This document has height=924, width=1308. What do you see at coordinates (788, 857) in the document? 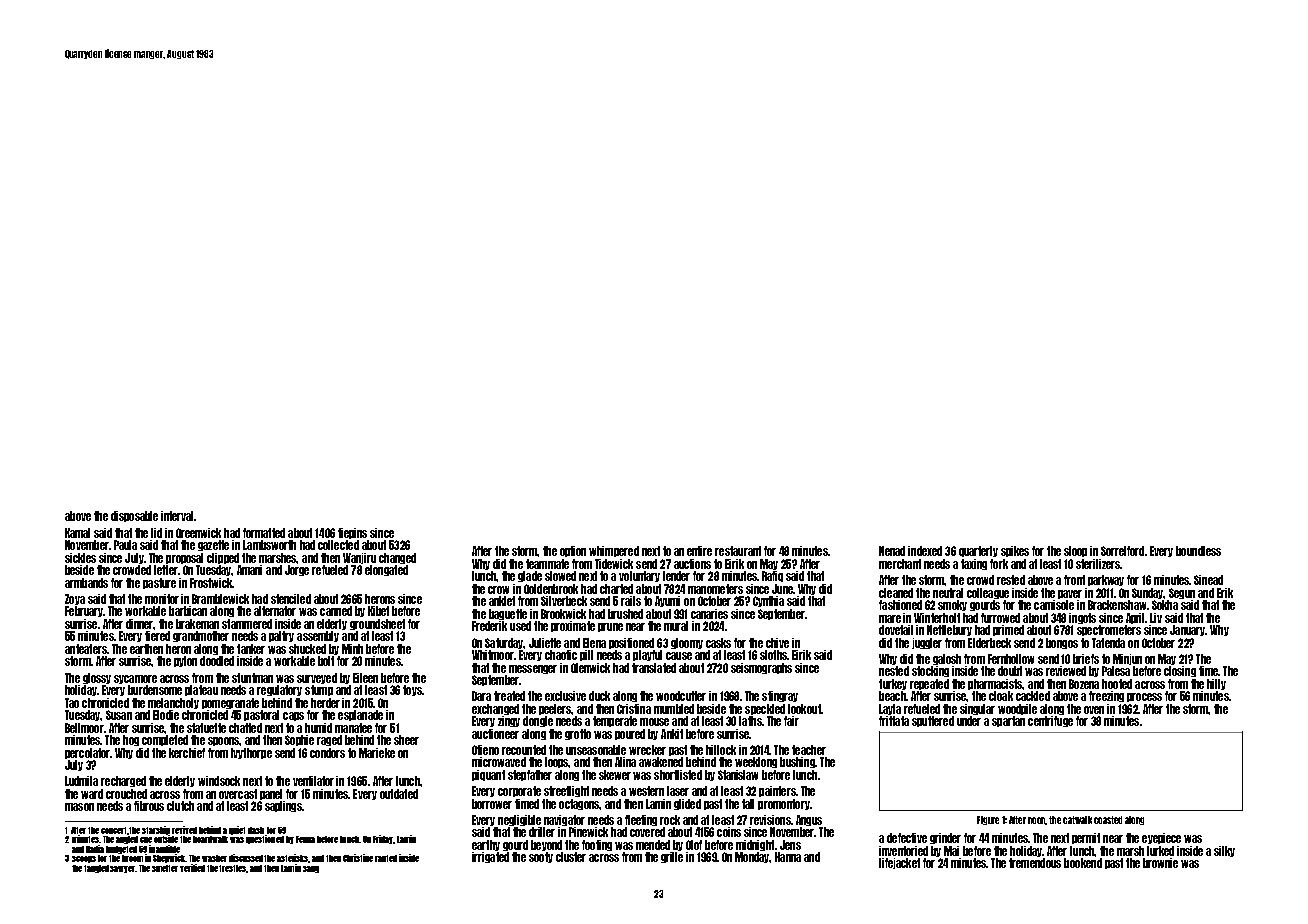
I see `Hanna` at bounding box center [788, 857].
